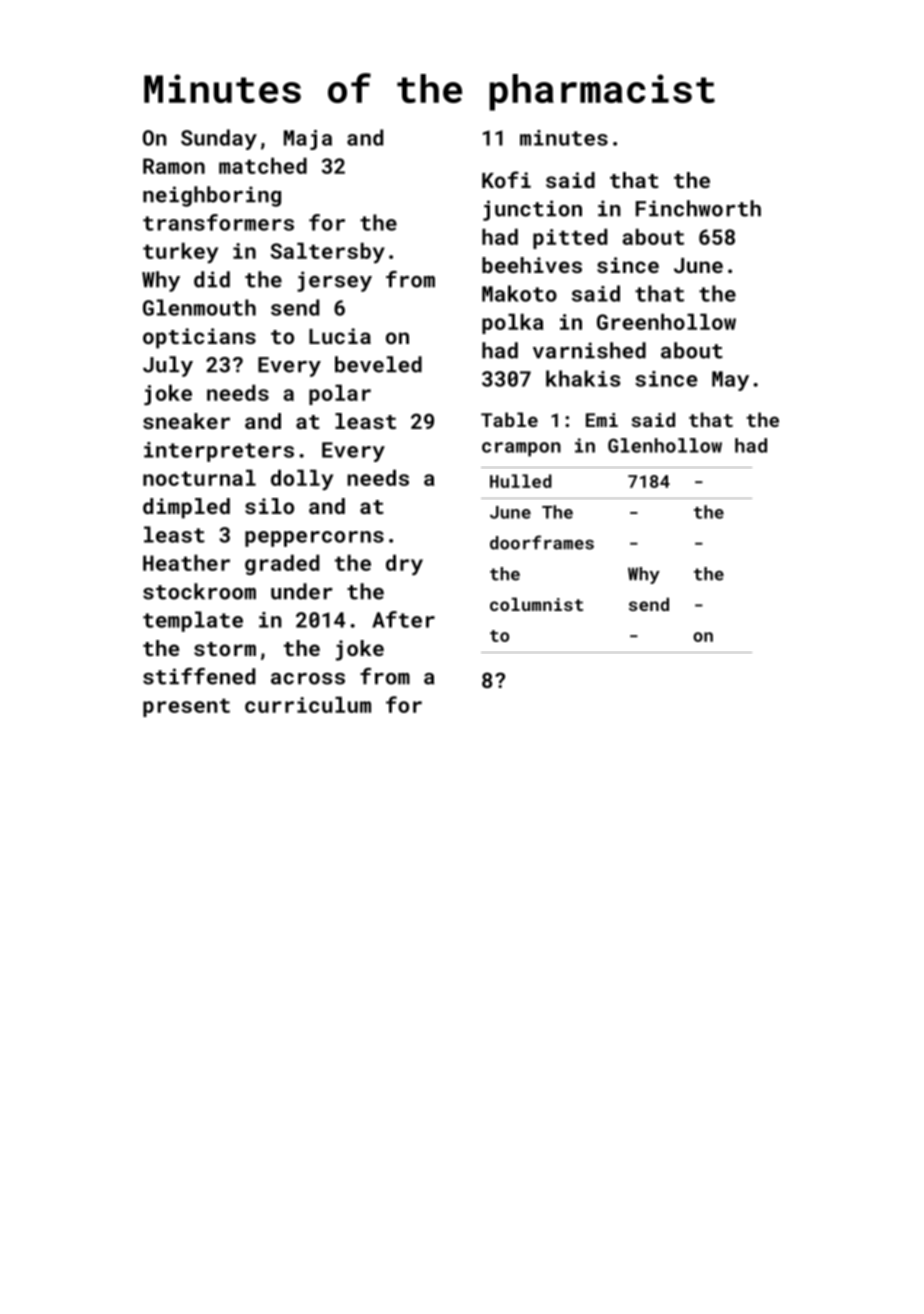  I want to click on dolly, so click(302, 480).
